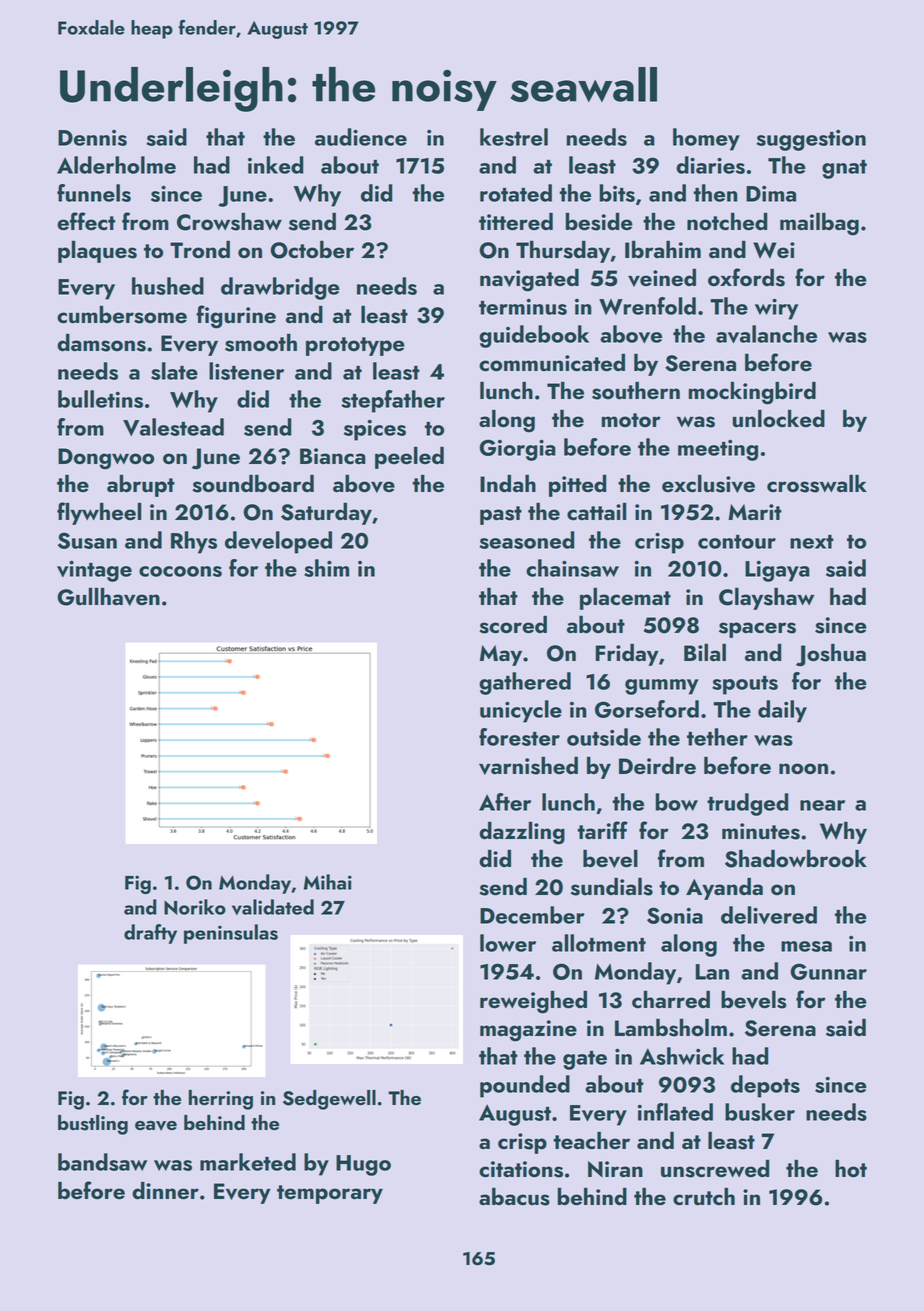  I want to click on dazzling, so click(522, 833).
